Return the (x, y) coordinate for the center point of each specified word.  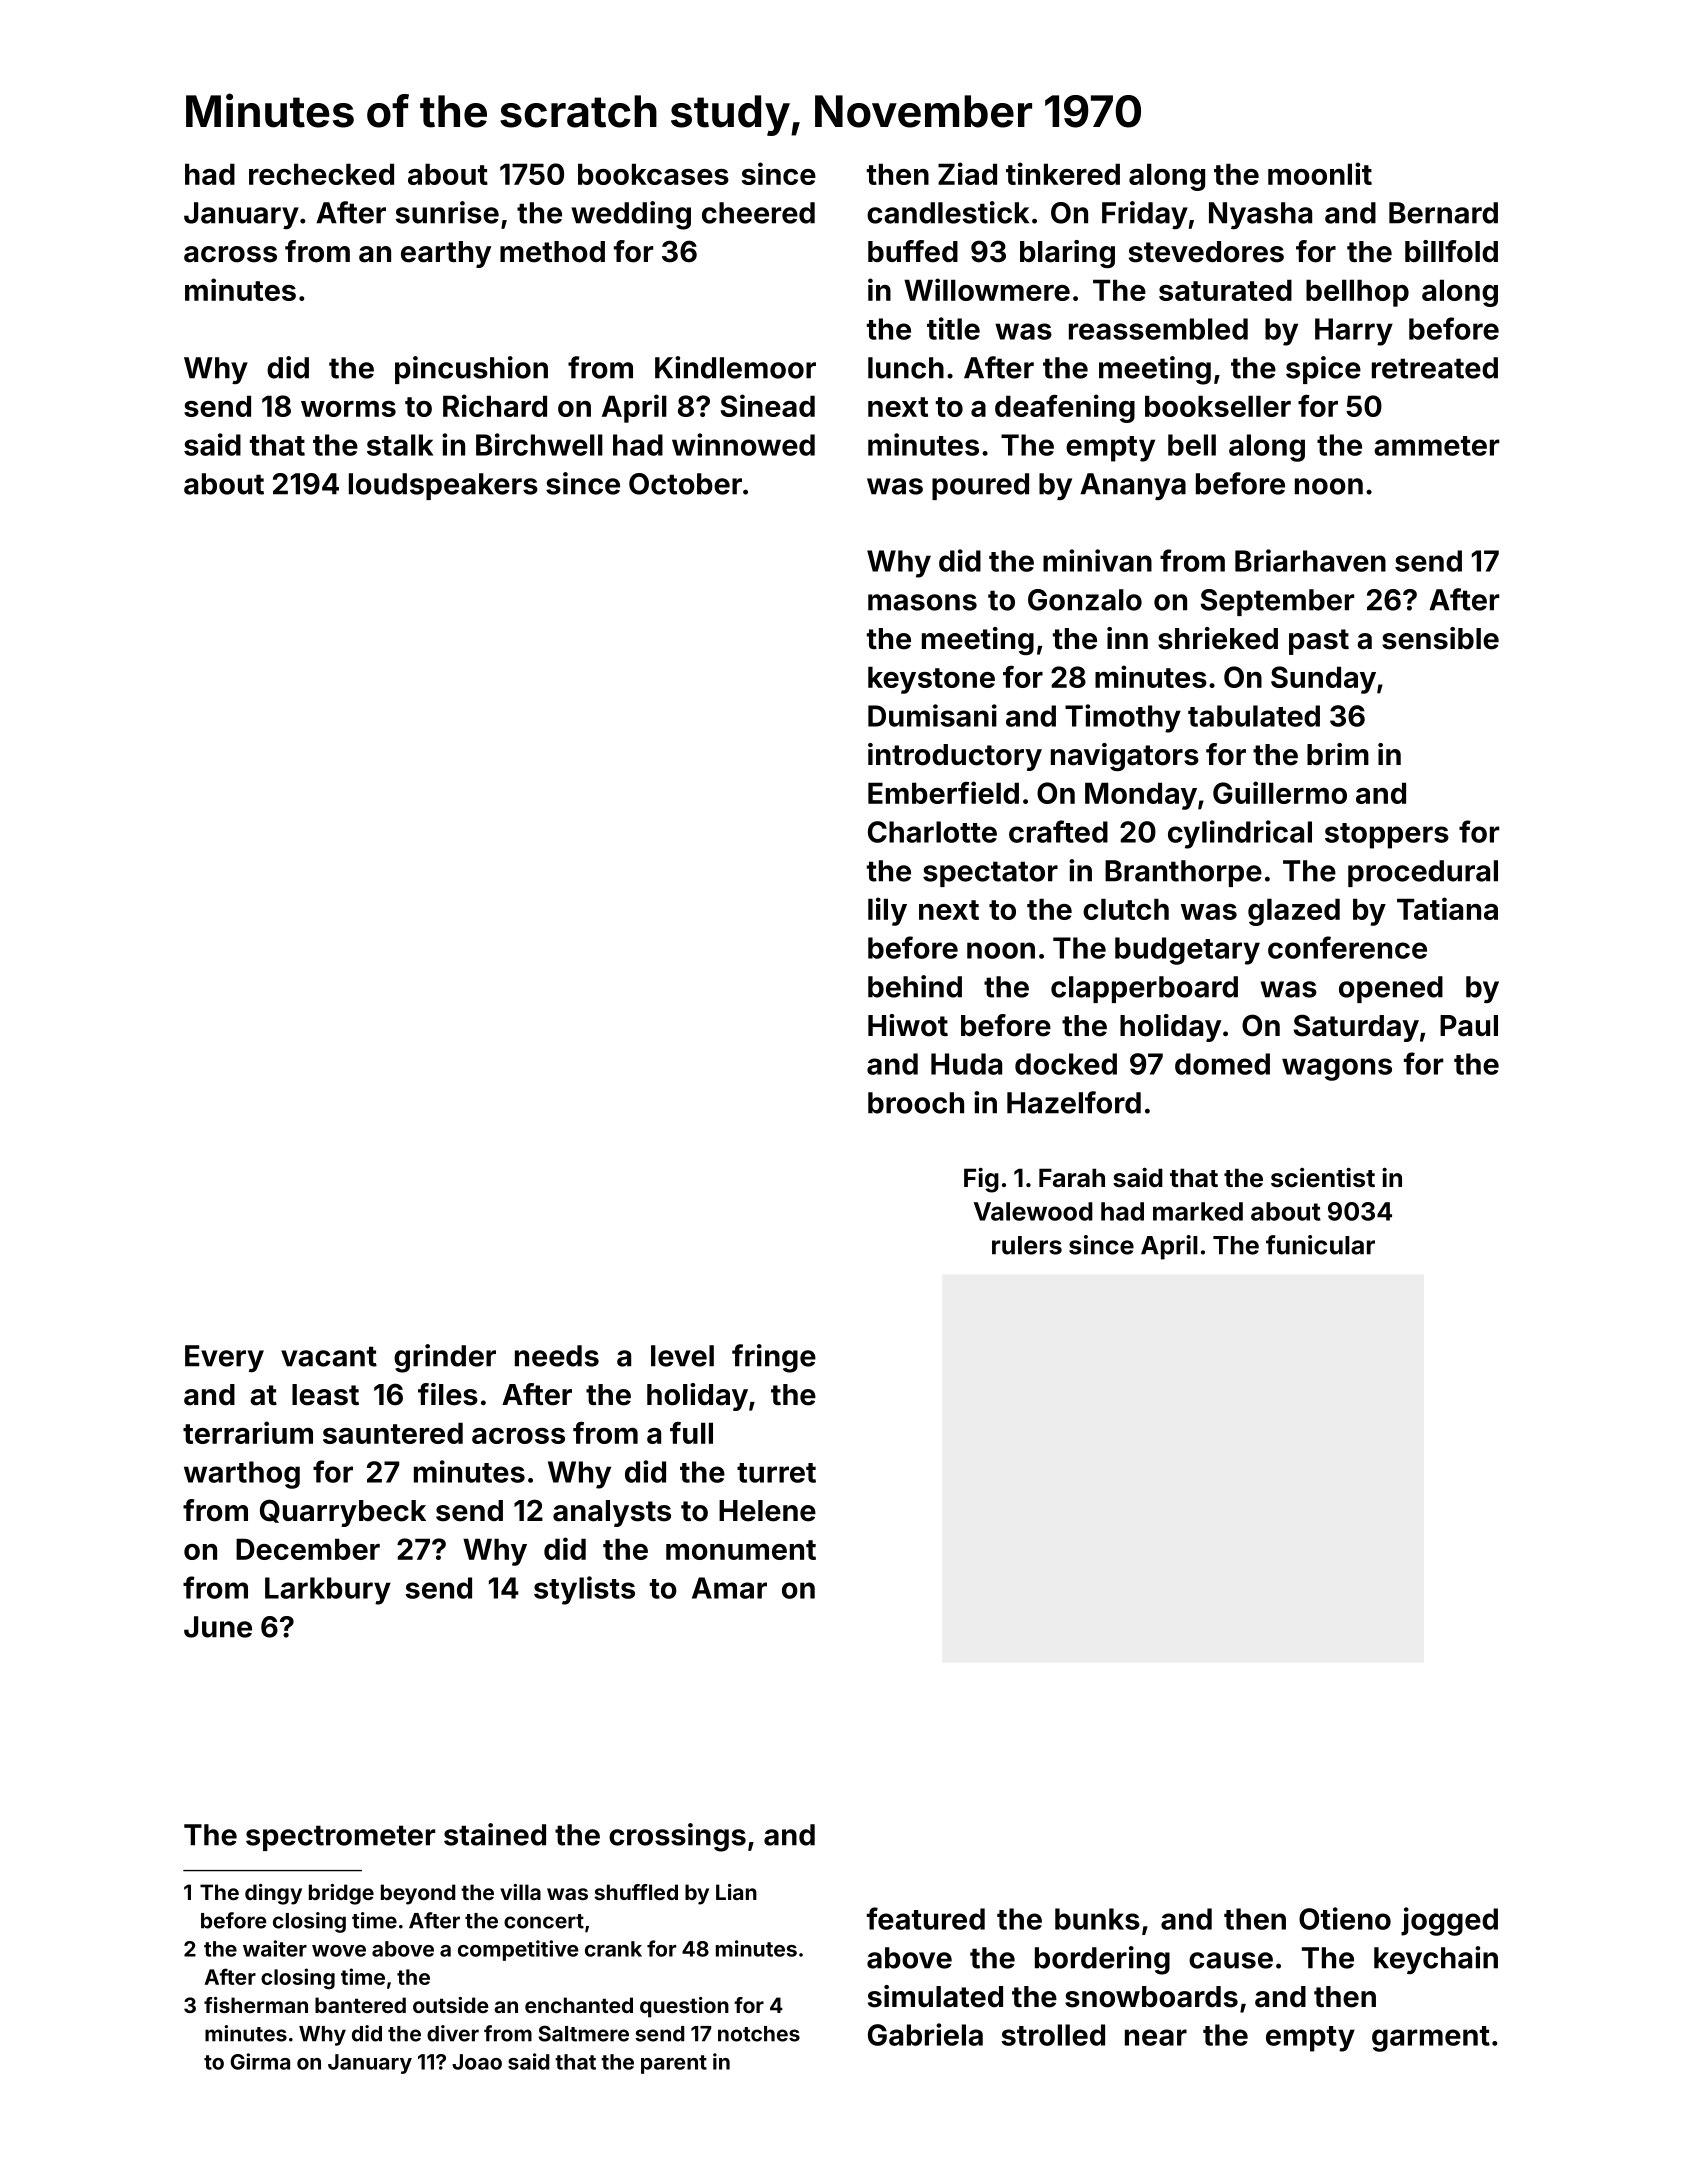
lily (887, 911)
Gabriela (925, 2034)
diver (453, 2033)
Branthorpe (1183, 873)
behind (915, 986)
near (1156, 2037)
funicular (1320, 1245)
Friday (1145, 215)
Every (224, 1358)
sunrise (447, 212)
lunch (906, 368)
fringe (774, 1358)
